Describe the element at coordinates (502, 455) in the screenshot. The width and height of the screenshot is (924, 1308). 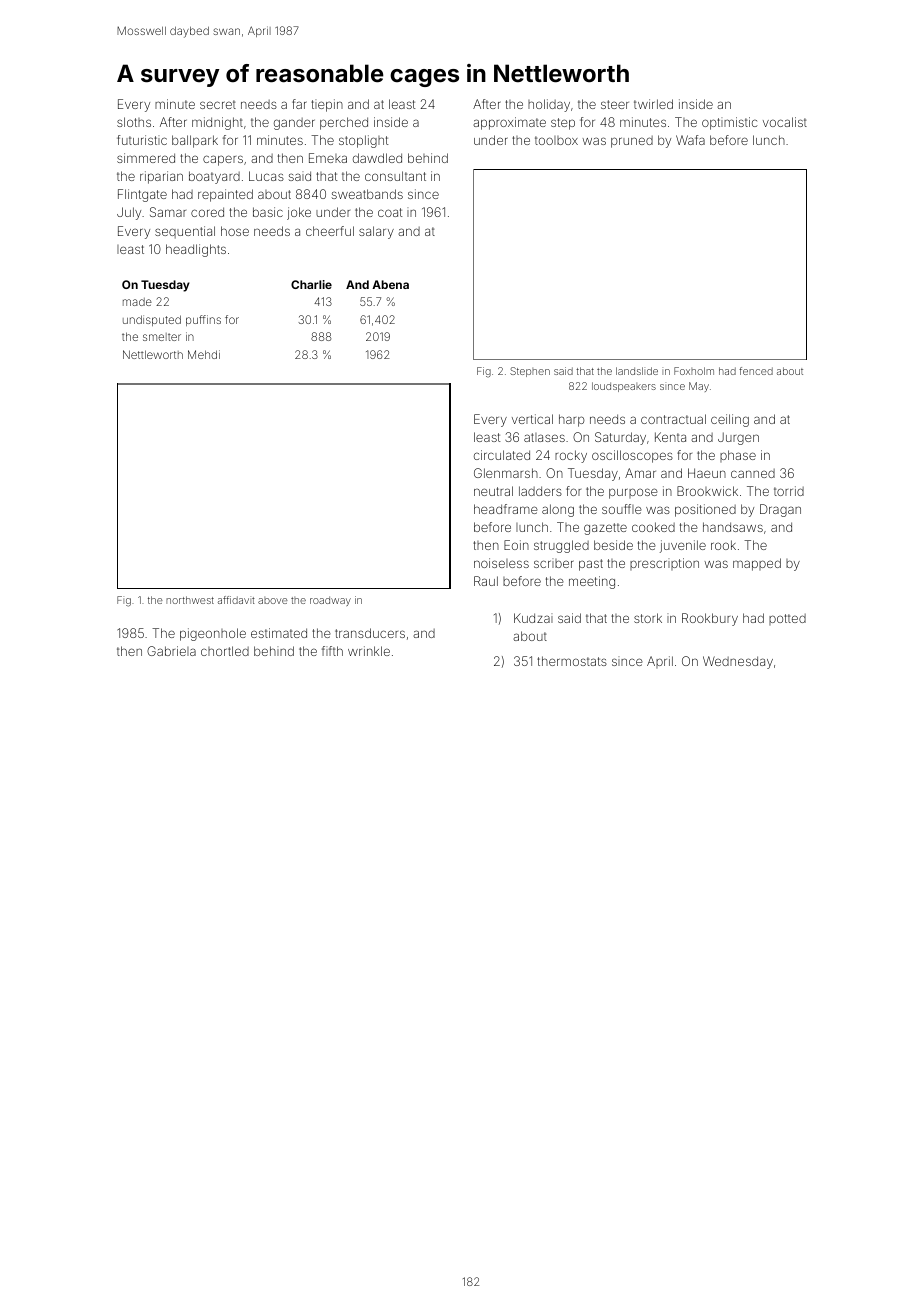
I see `circulated` at that location.
